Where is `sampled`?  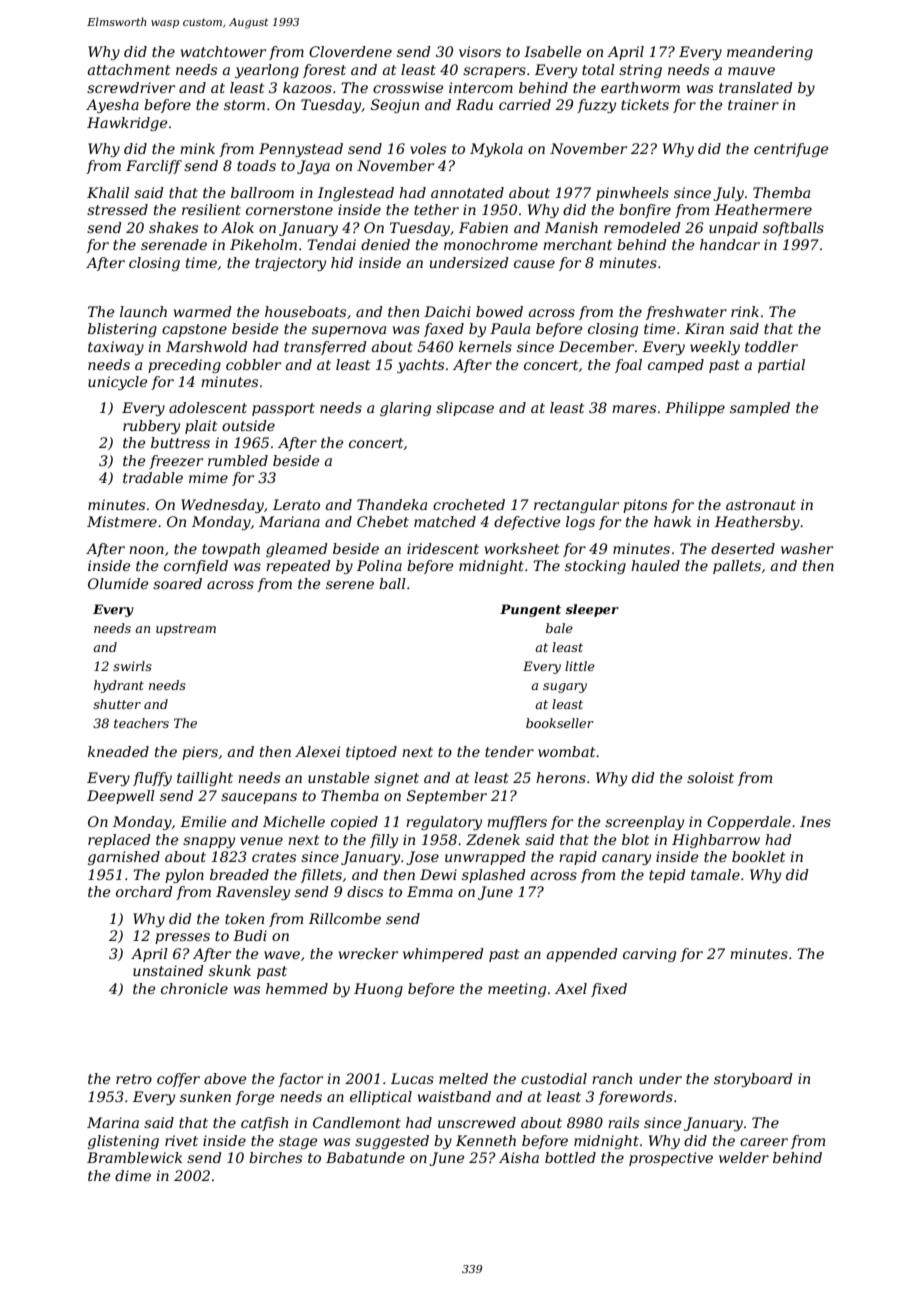 sampled is located at coordinates (760, 409).
